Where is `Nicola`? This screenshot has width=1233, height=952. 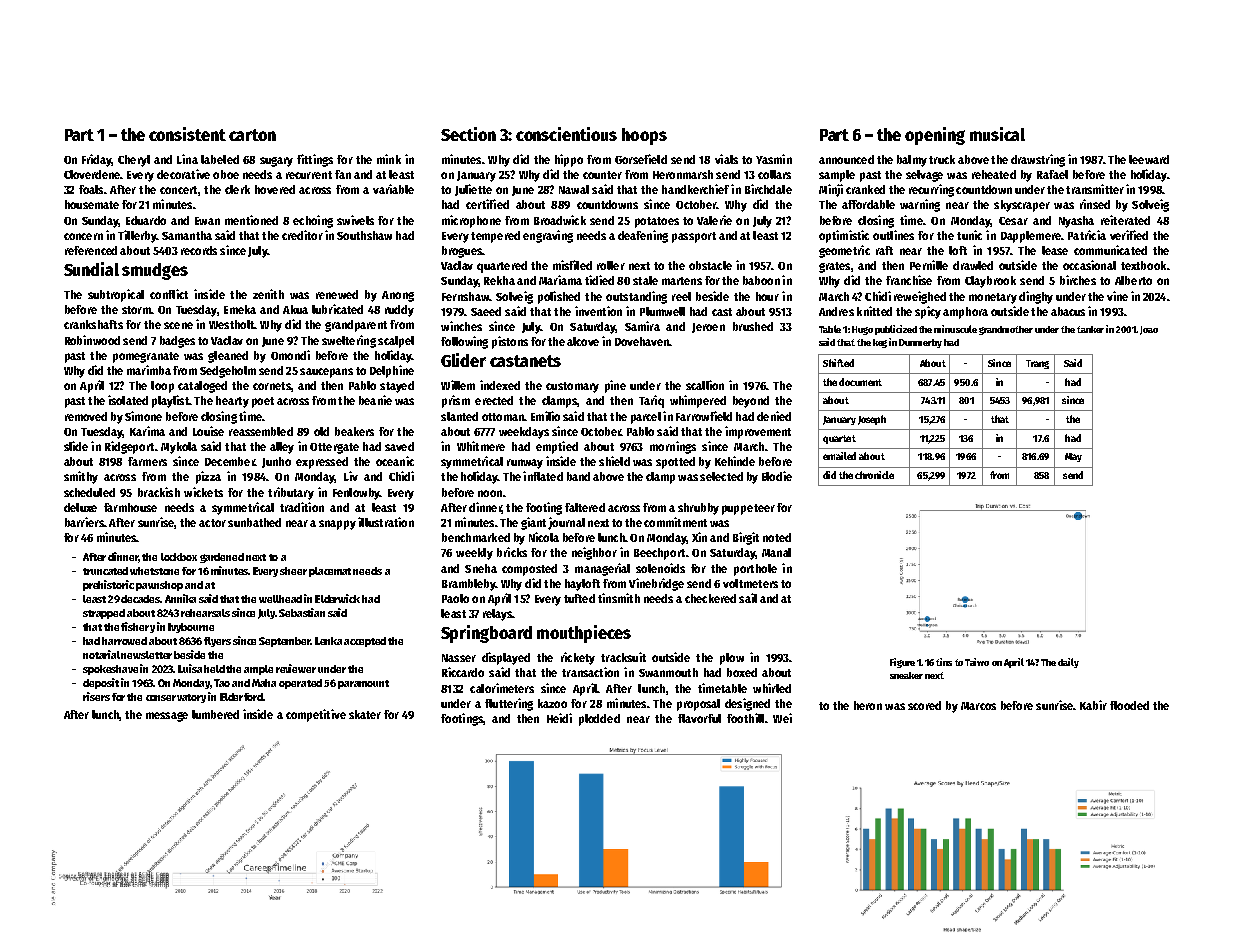 Nicola is located at coordinates (544, 537).
